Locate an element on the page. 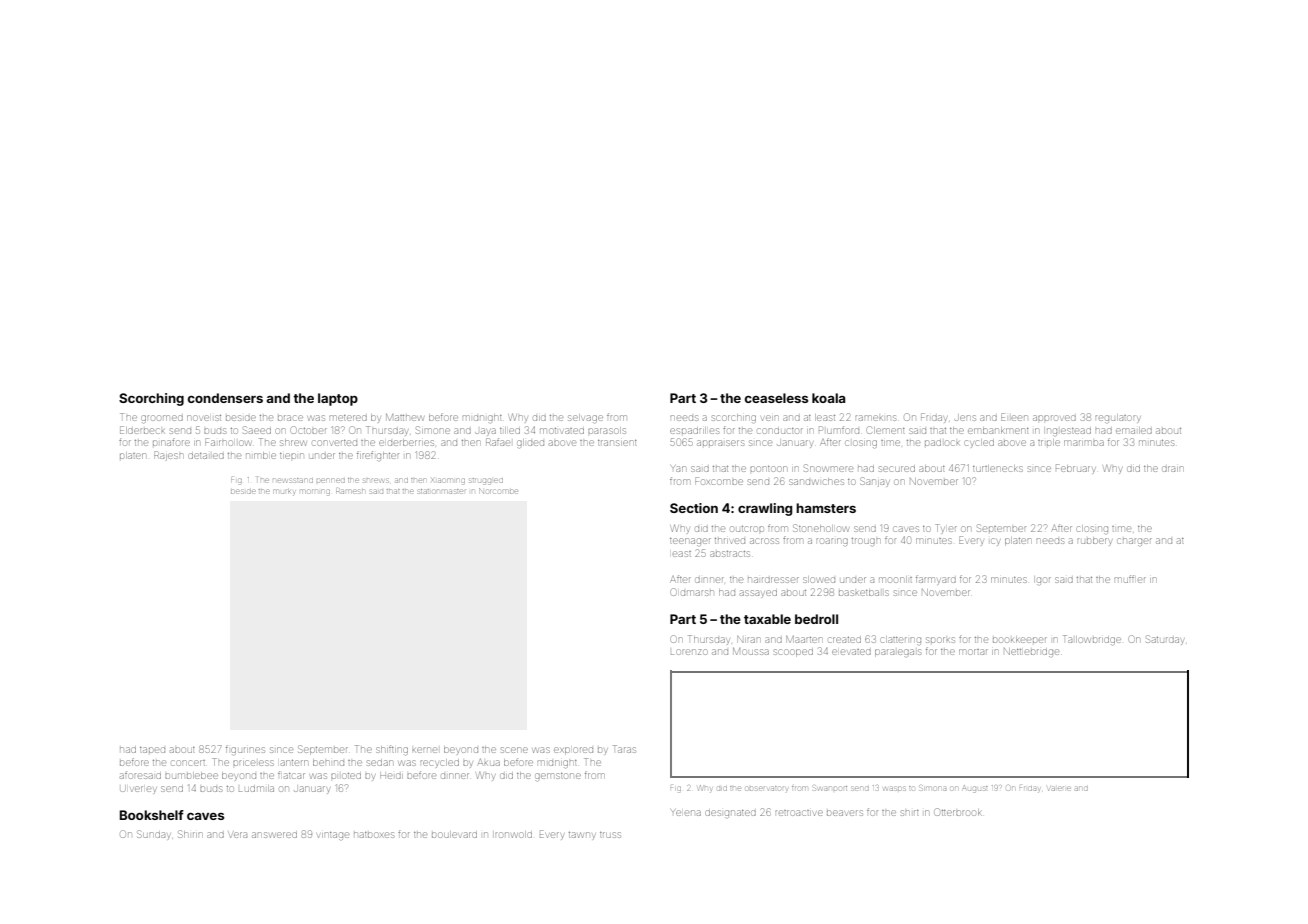  Lorenzo is located at coordinates (689, 652).
